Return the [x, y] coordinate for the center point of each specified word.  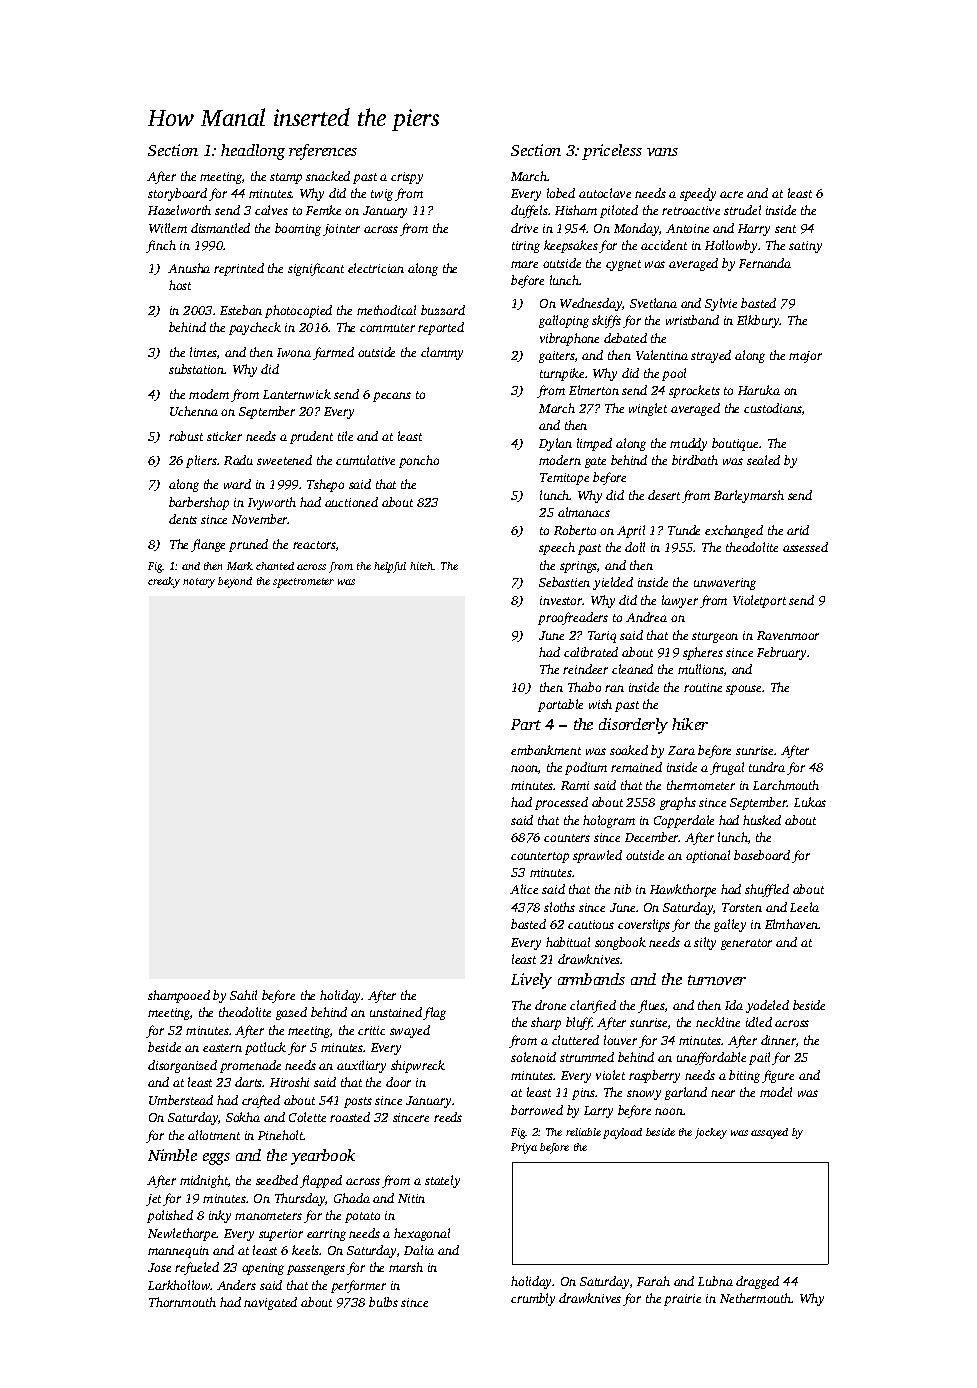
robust [186, 436]
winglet [648, 409]
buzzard [443, 310]
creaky [164, 582]
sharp [546, 1023]
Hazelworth [179, 210]
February [781, 653]
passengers [316, 1270]
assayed [769, 1133]
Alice [524, 889]
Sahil [243, 995]
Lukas [810, 802]
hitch [422, 566]
